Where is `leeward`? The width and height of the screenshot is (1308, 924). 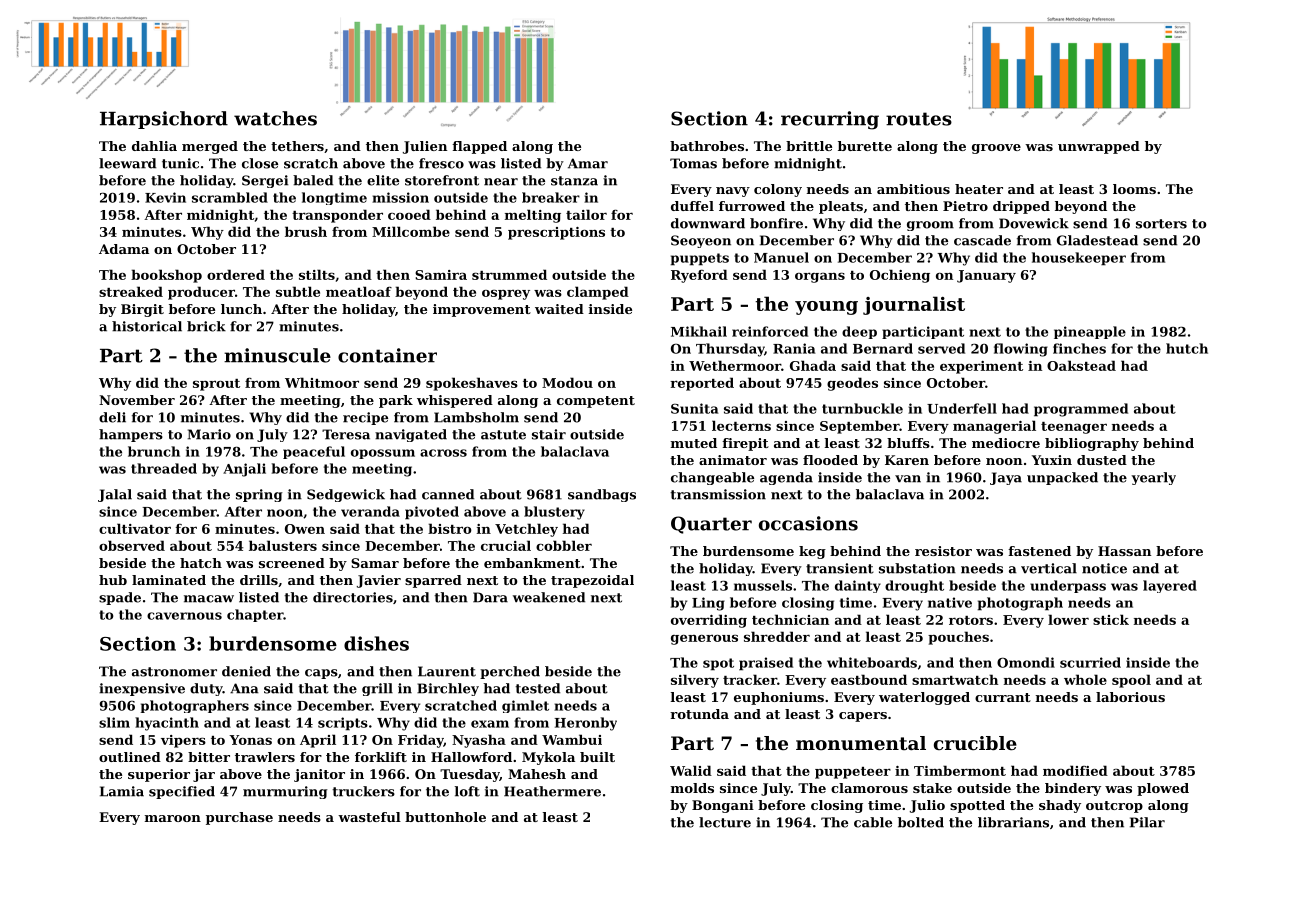
leeward is located at coordinates (127, 163).
